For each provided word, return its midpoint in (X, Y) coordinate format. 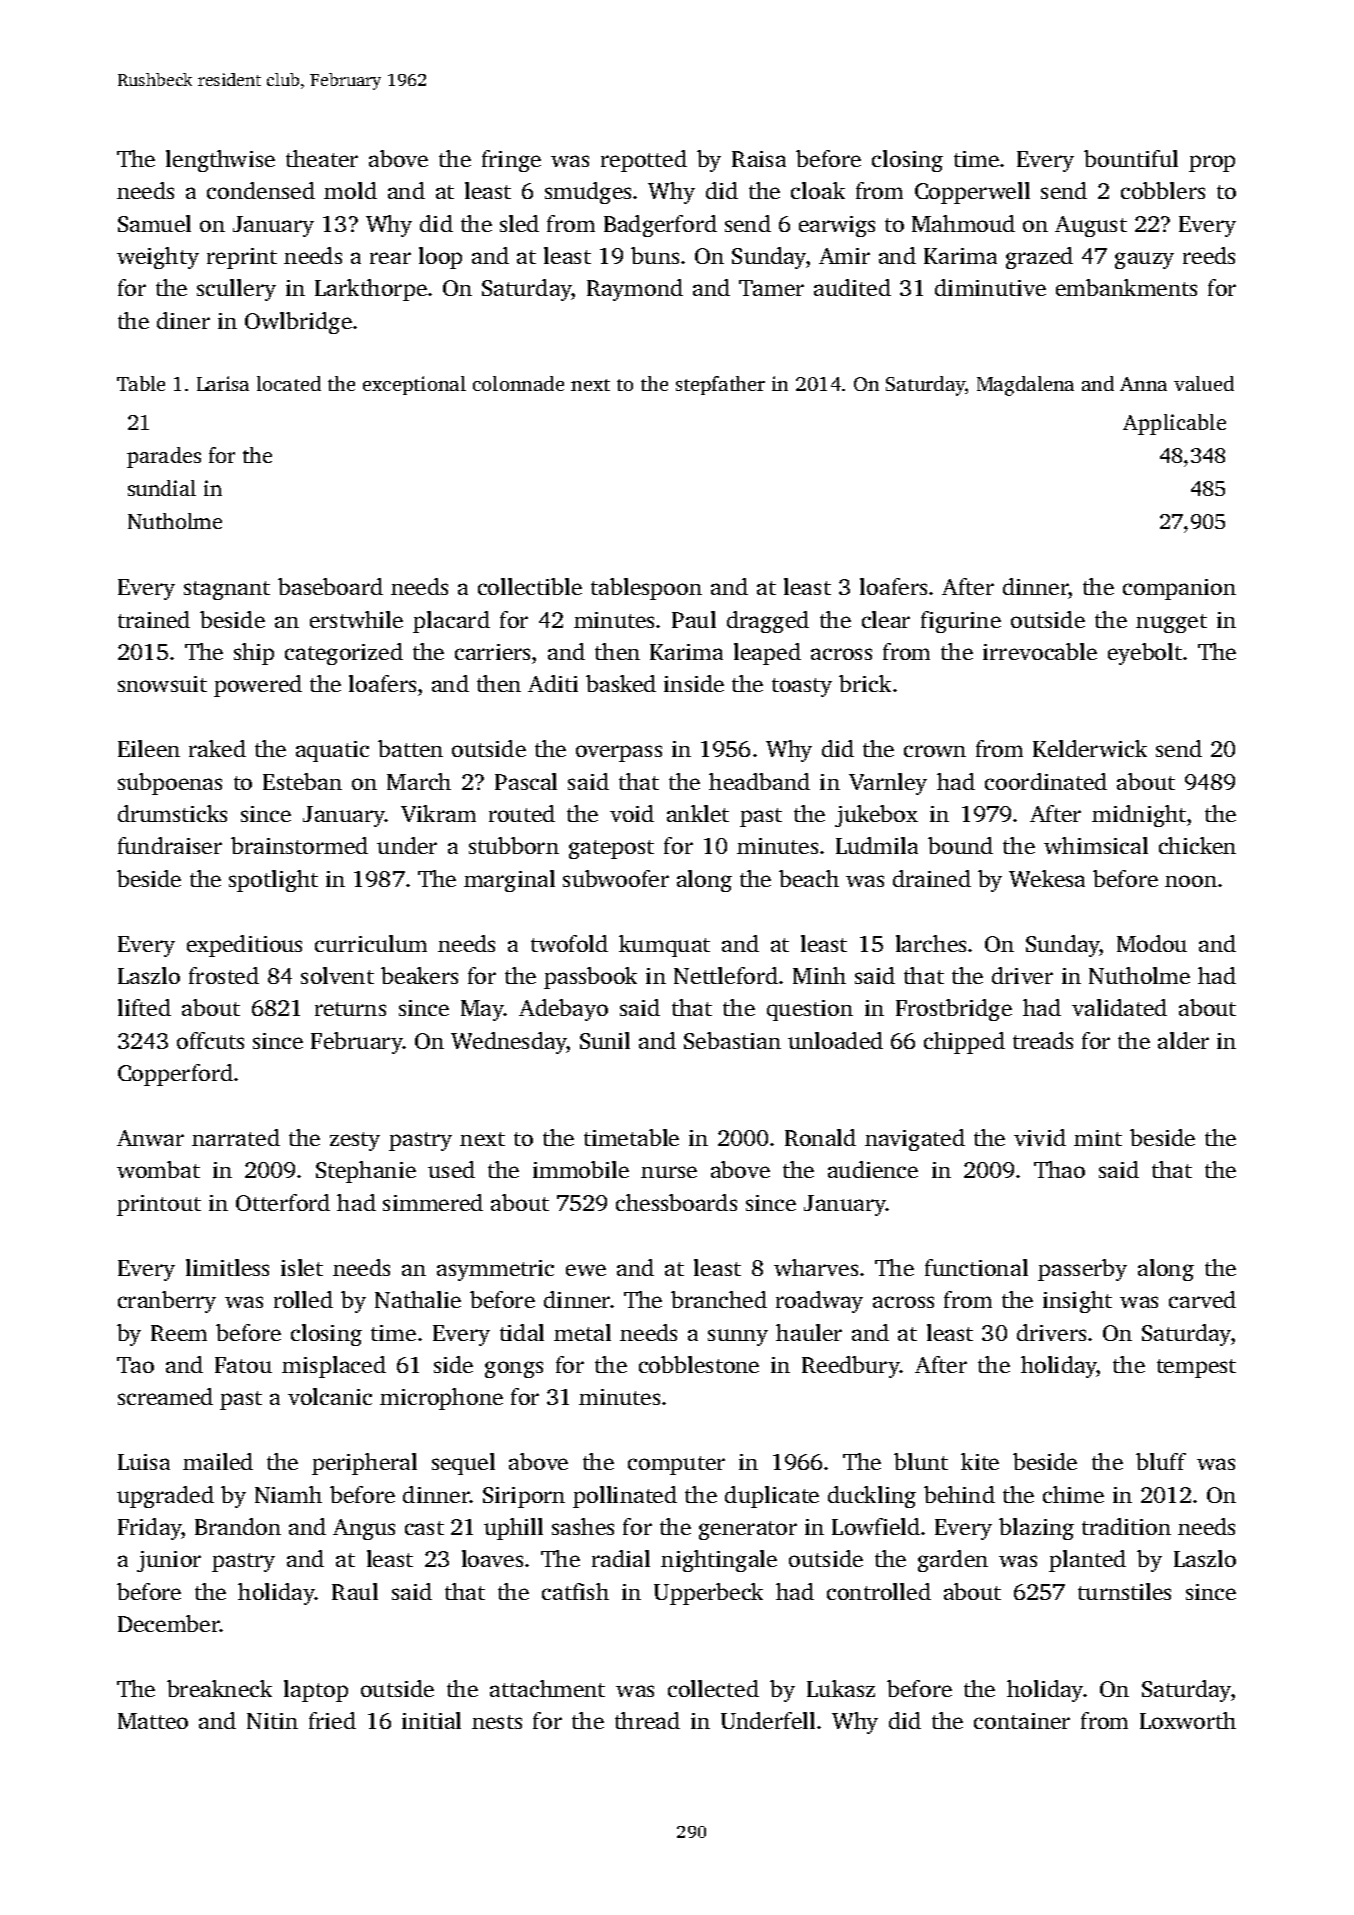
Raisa (759, 159)
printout (159, 1205)
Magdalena (1025, 386)
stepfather (720, 385)
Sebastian (732, 1040)
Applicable (1174, 424)
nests (497, 1722)
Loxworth (1188, 1720)
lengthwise (220, 161)
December (169, 1623)
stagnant (227, 590)
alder (1183, 1040)
